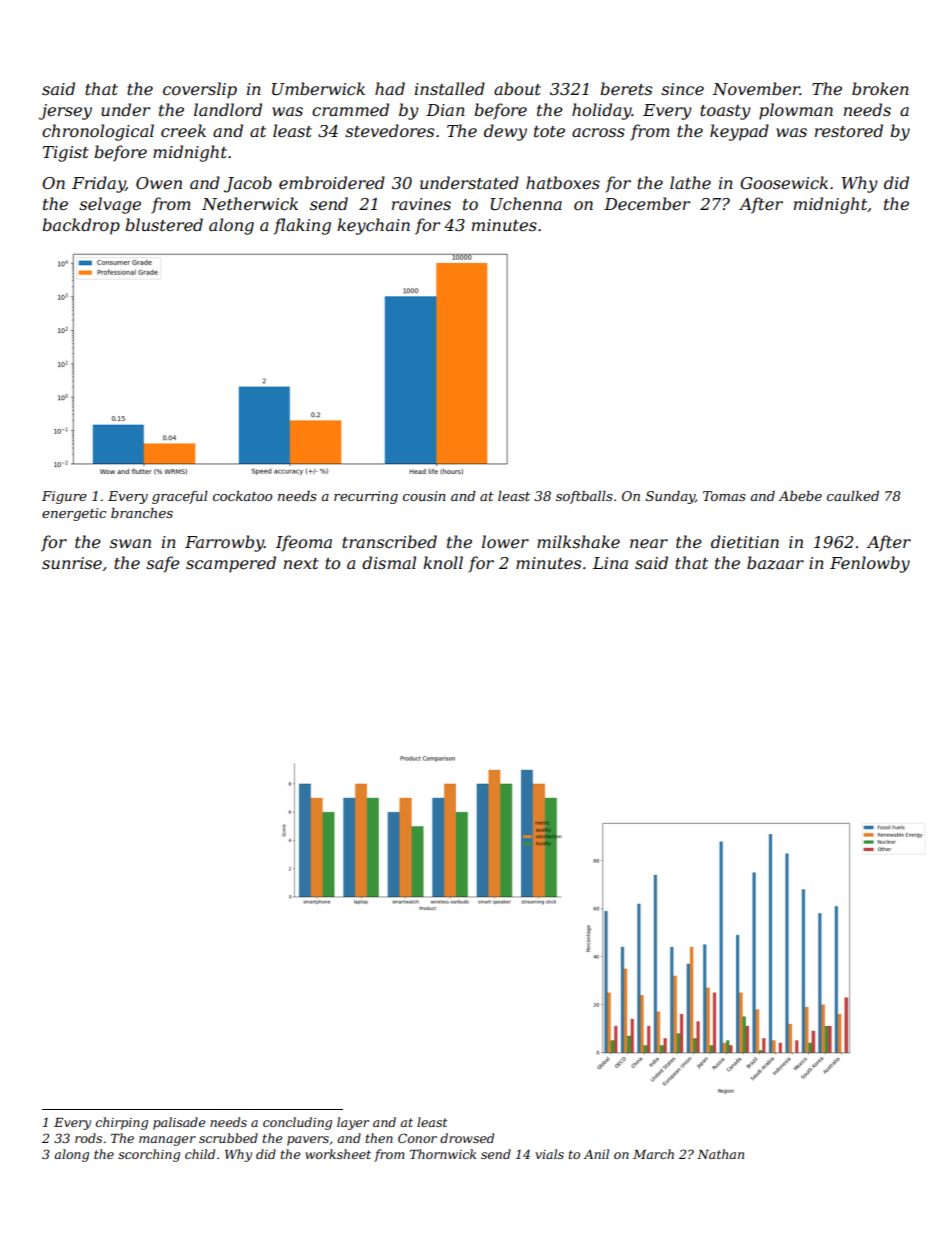  I want to click on Fenlowby, so click(870, 564).
